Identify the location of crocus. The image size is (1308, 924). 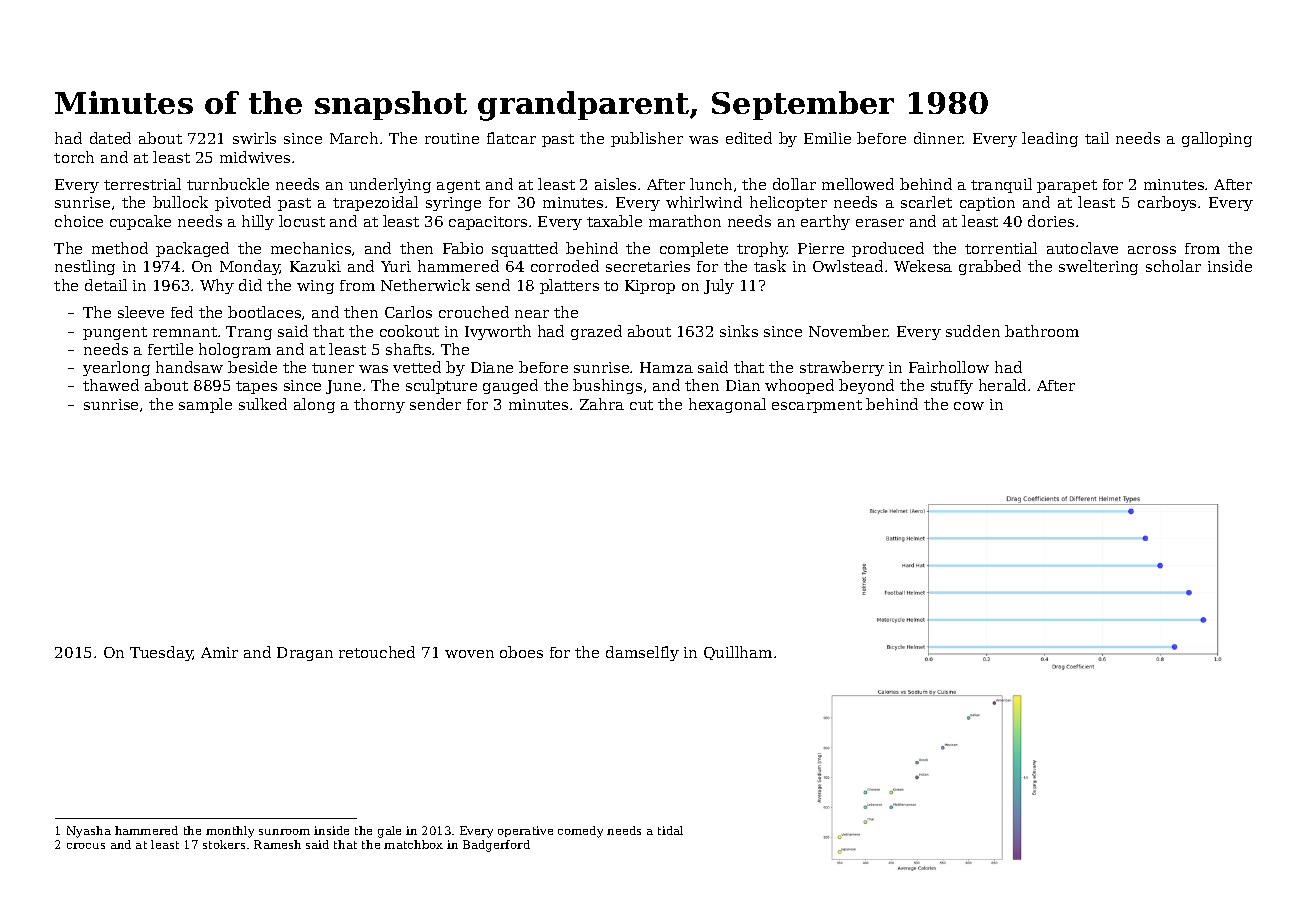
(86, 846).
